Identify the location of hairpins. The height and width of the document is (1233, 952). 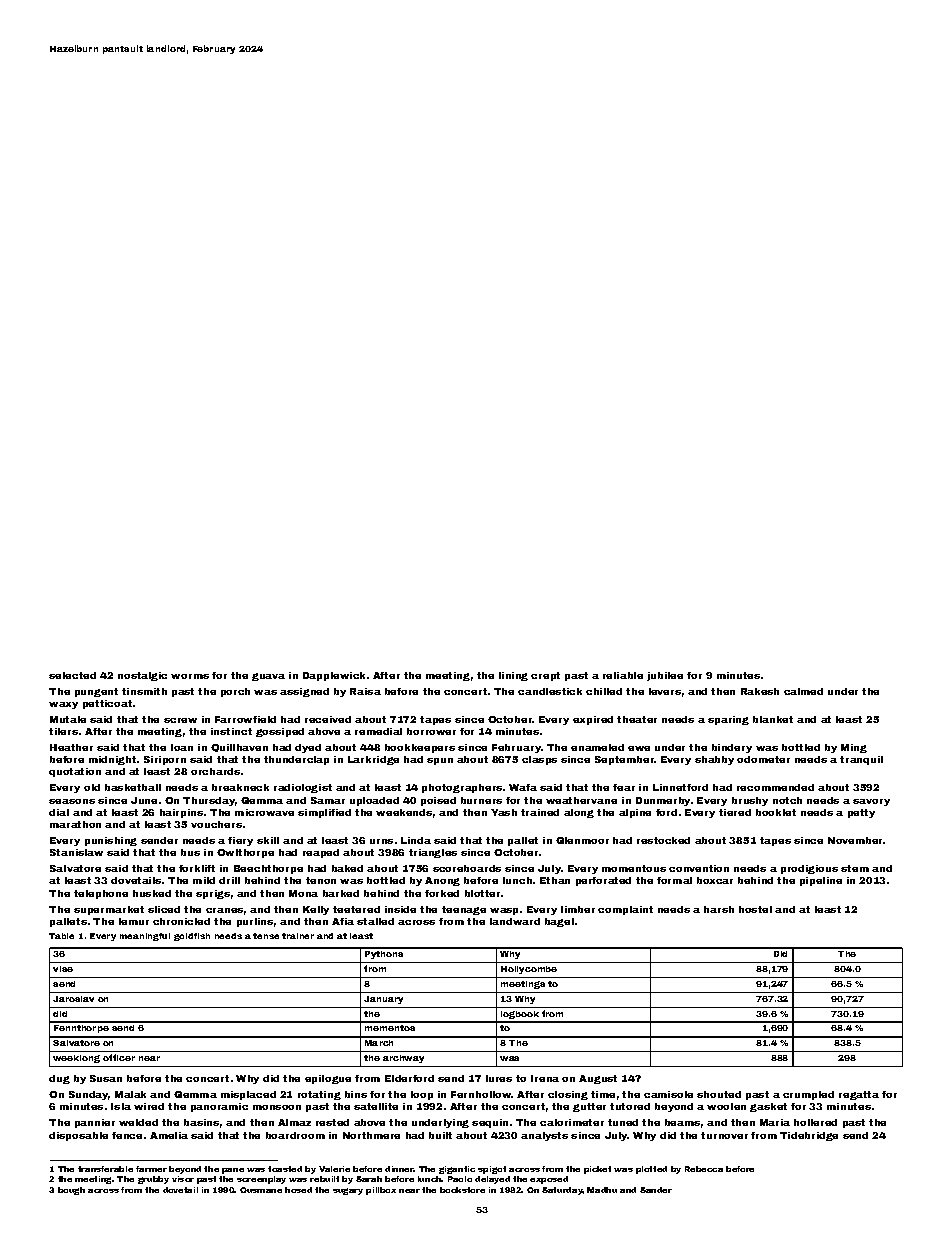
(181, 813).
